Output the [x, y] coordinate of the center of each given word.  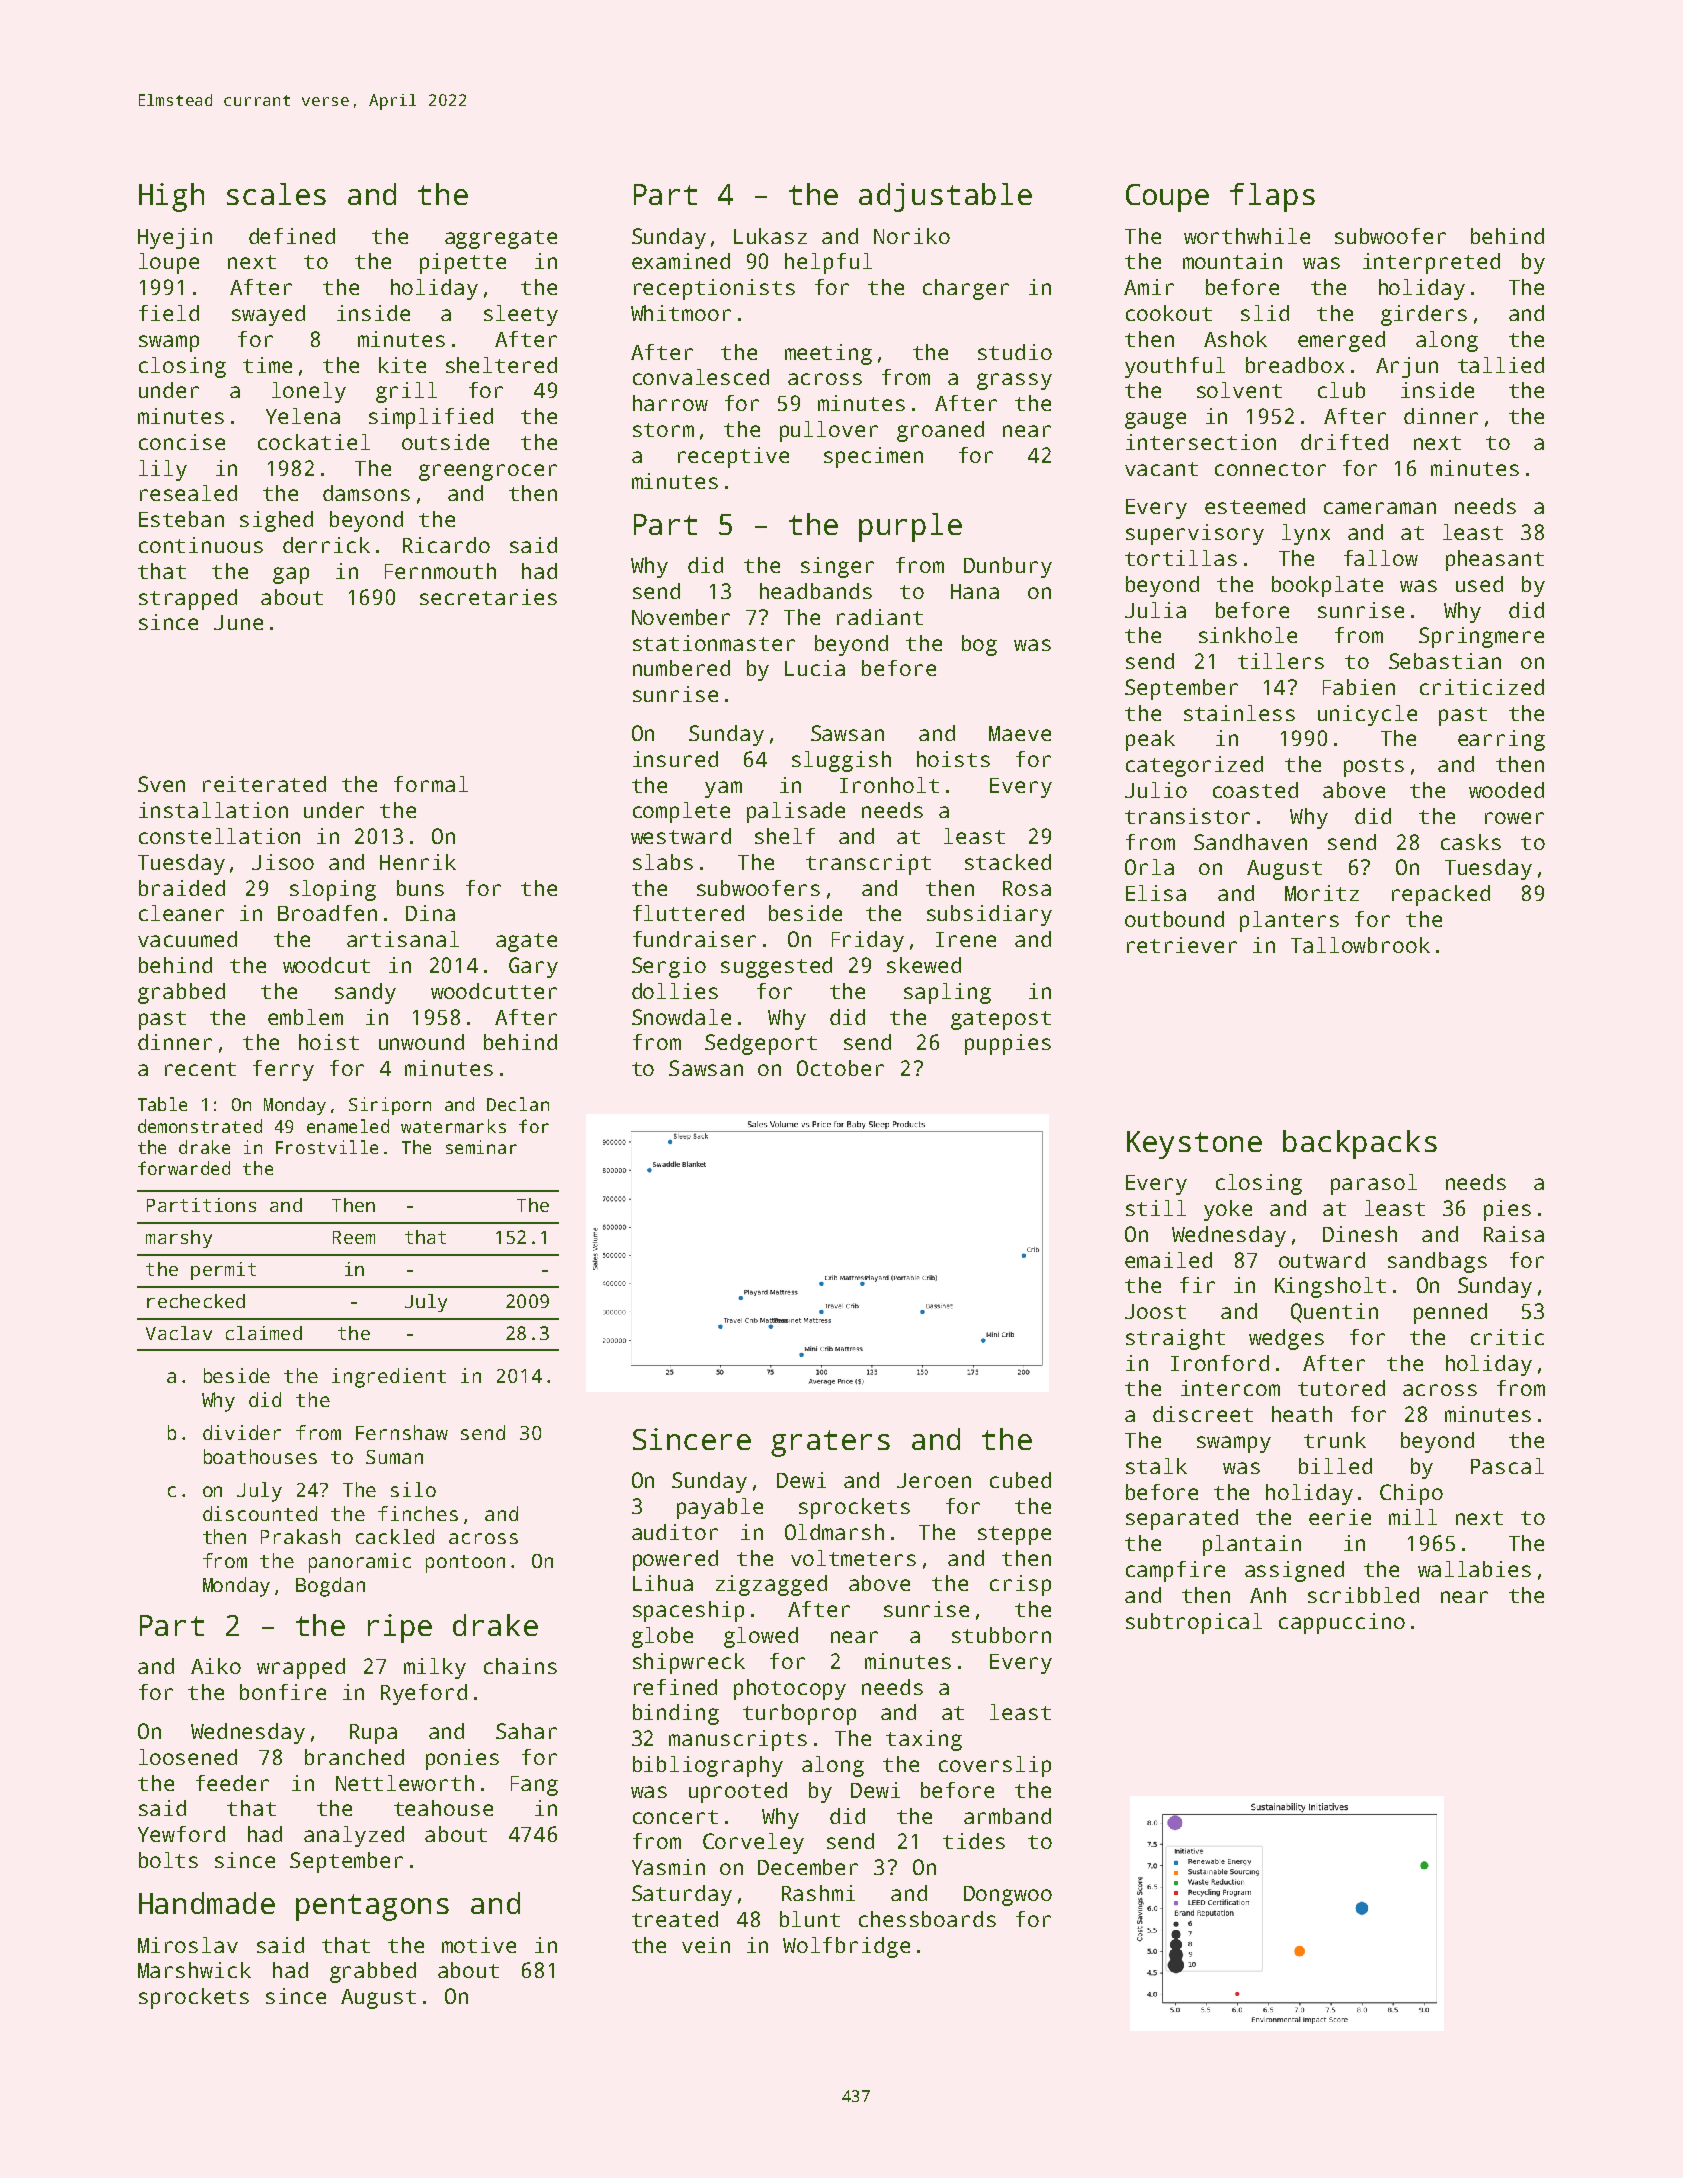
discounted [260, 1513]
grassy [1014, 381]
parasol [1374, 1184]
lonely [309, 392]
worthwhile [1247, 236]
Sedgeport [761, 1044]
